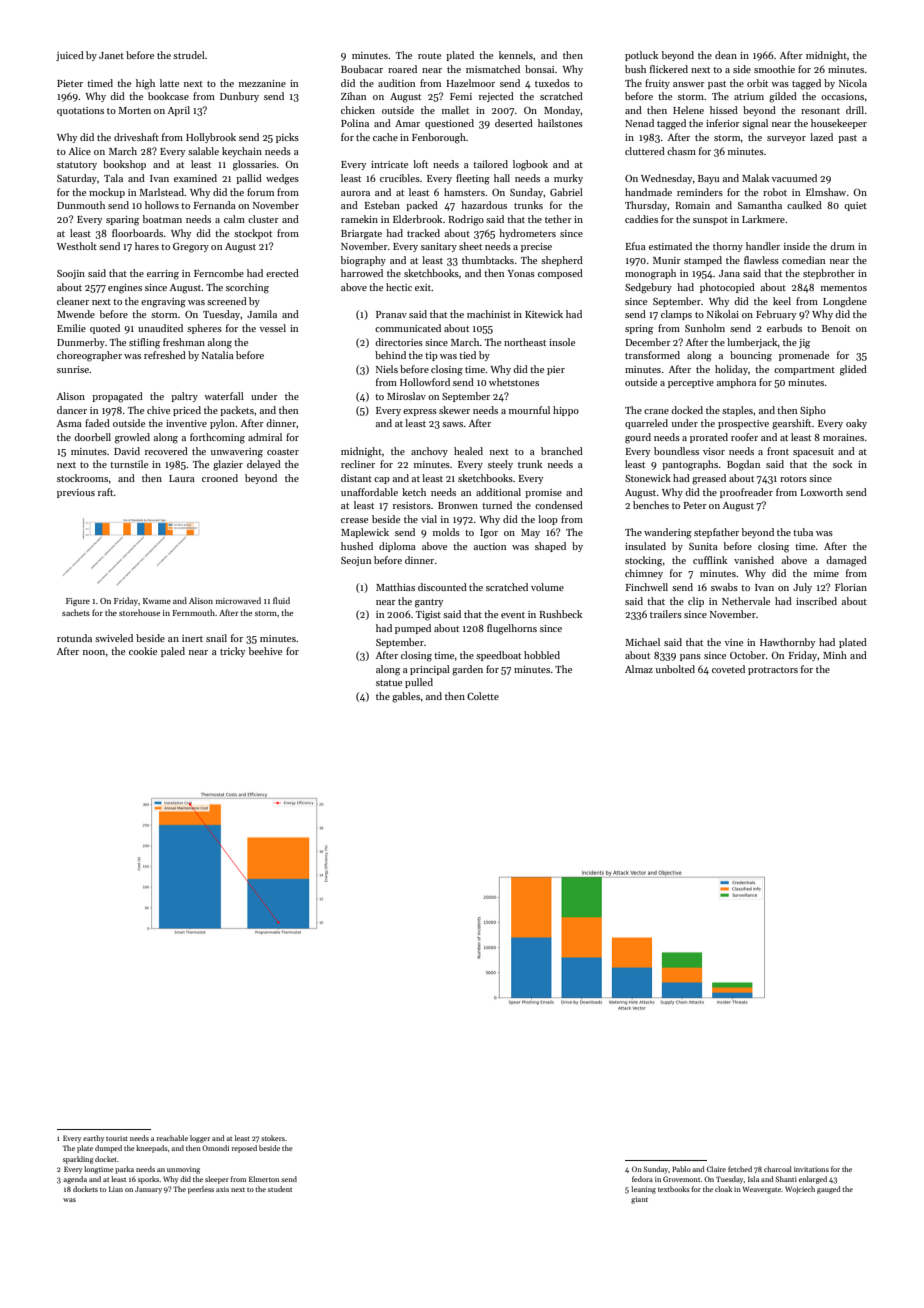 Image resolution: width=924 pixels, height=1308 pixels. Describe the element at coordinates (542, 655) in the screenshot. I see `hobbled` at that location.
